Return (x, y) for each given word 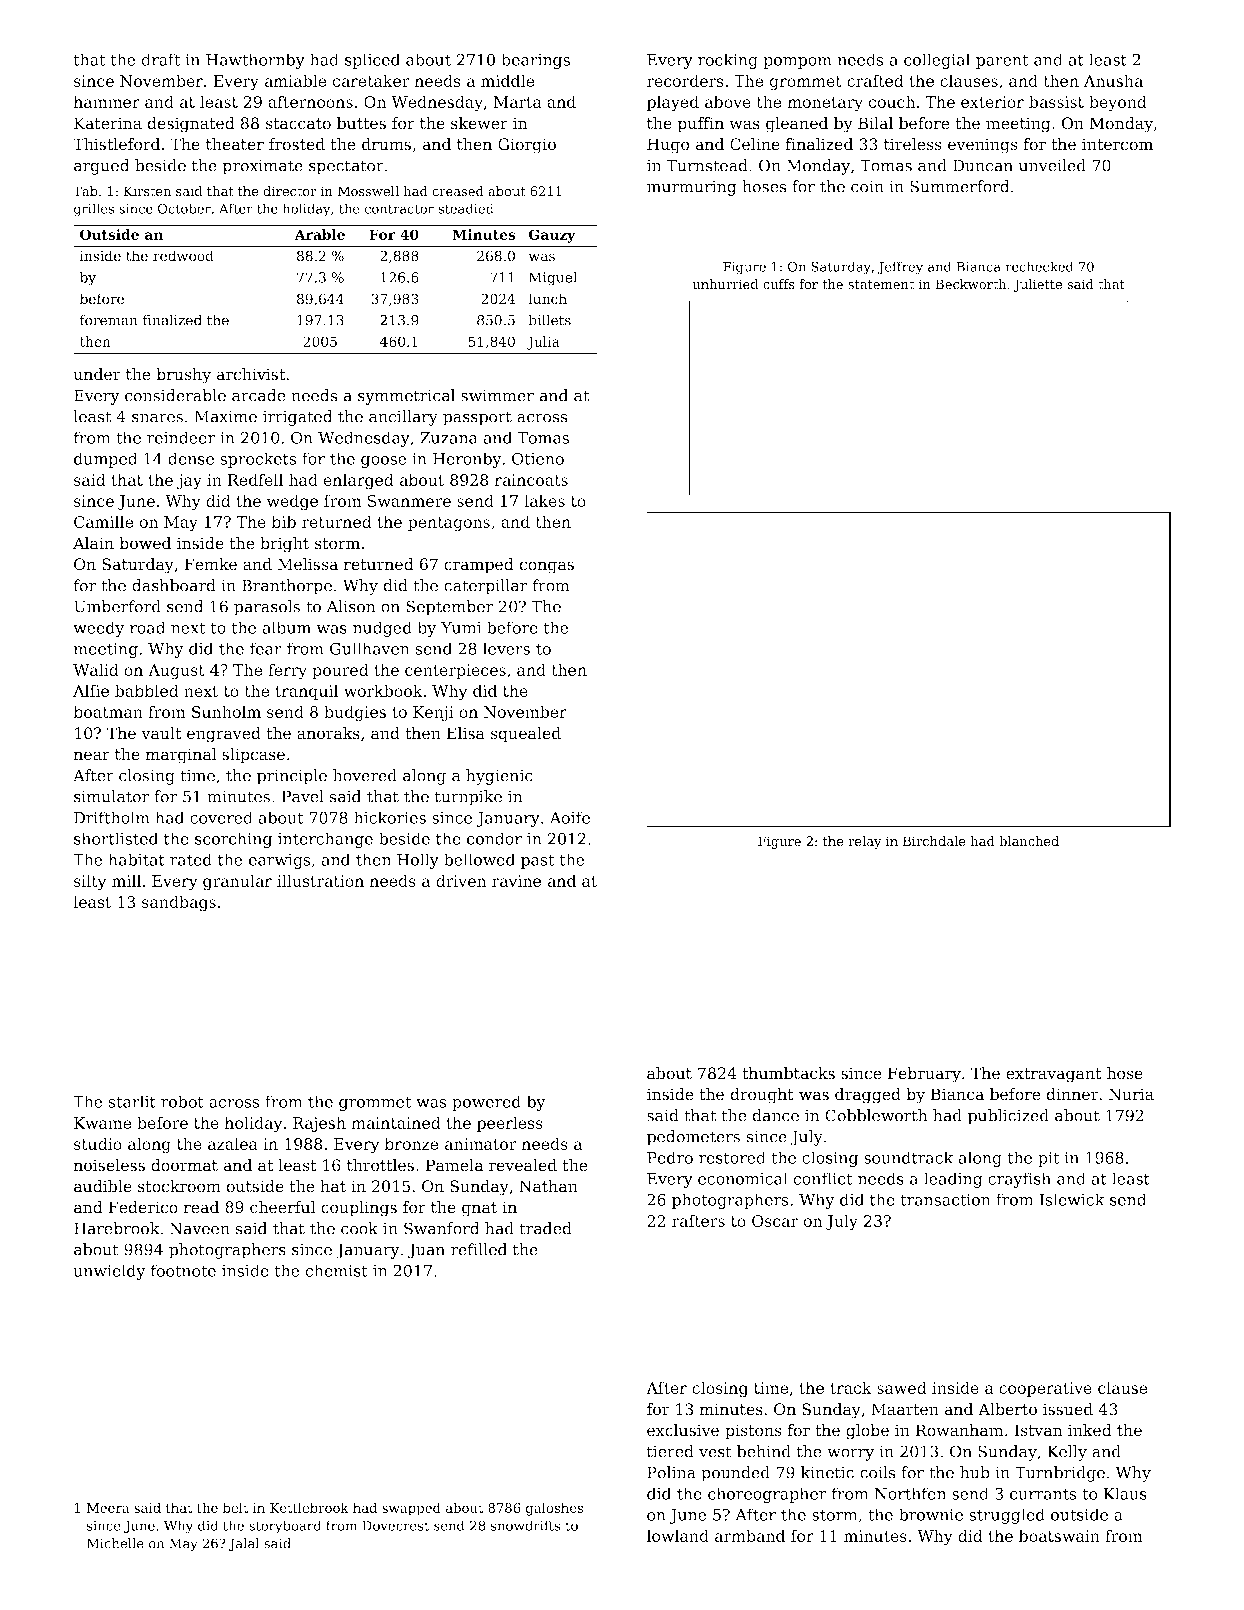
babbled (146, 690)
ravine (516, 881)
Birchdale (934, 841)
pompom (798, 63)
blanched (1029, 841)
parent (1002, 61)
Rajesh (319, 1124)
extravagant (1053, 1075)
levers (506, 648)
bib (284, 521)
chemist (336, 1270)
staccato (298, 124)
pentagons (449, 524)
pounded (735, 1474)
